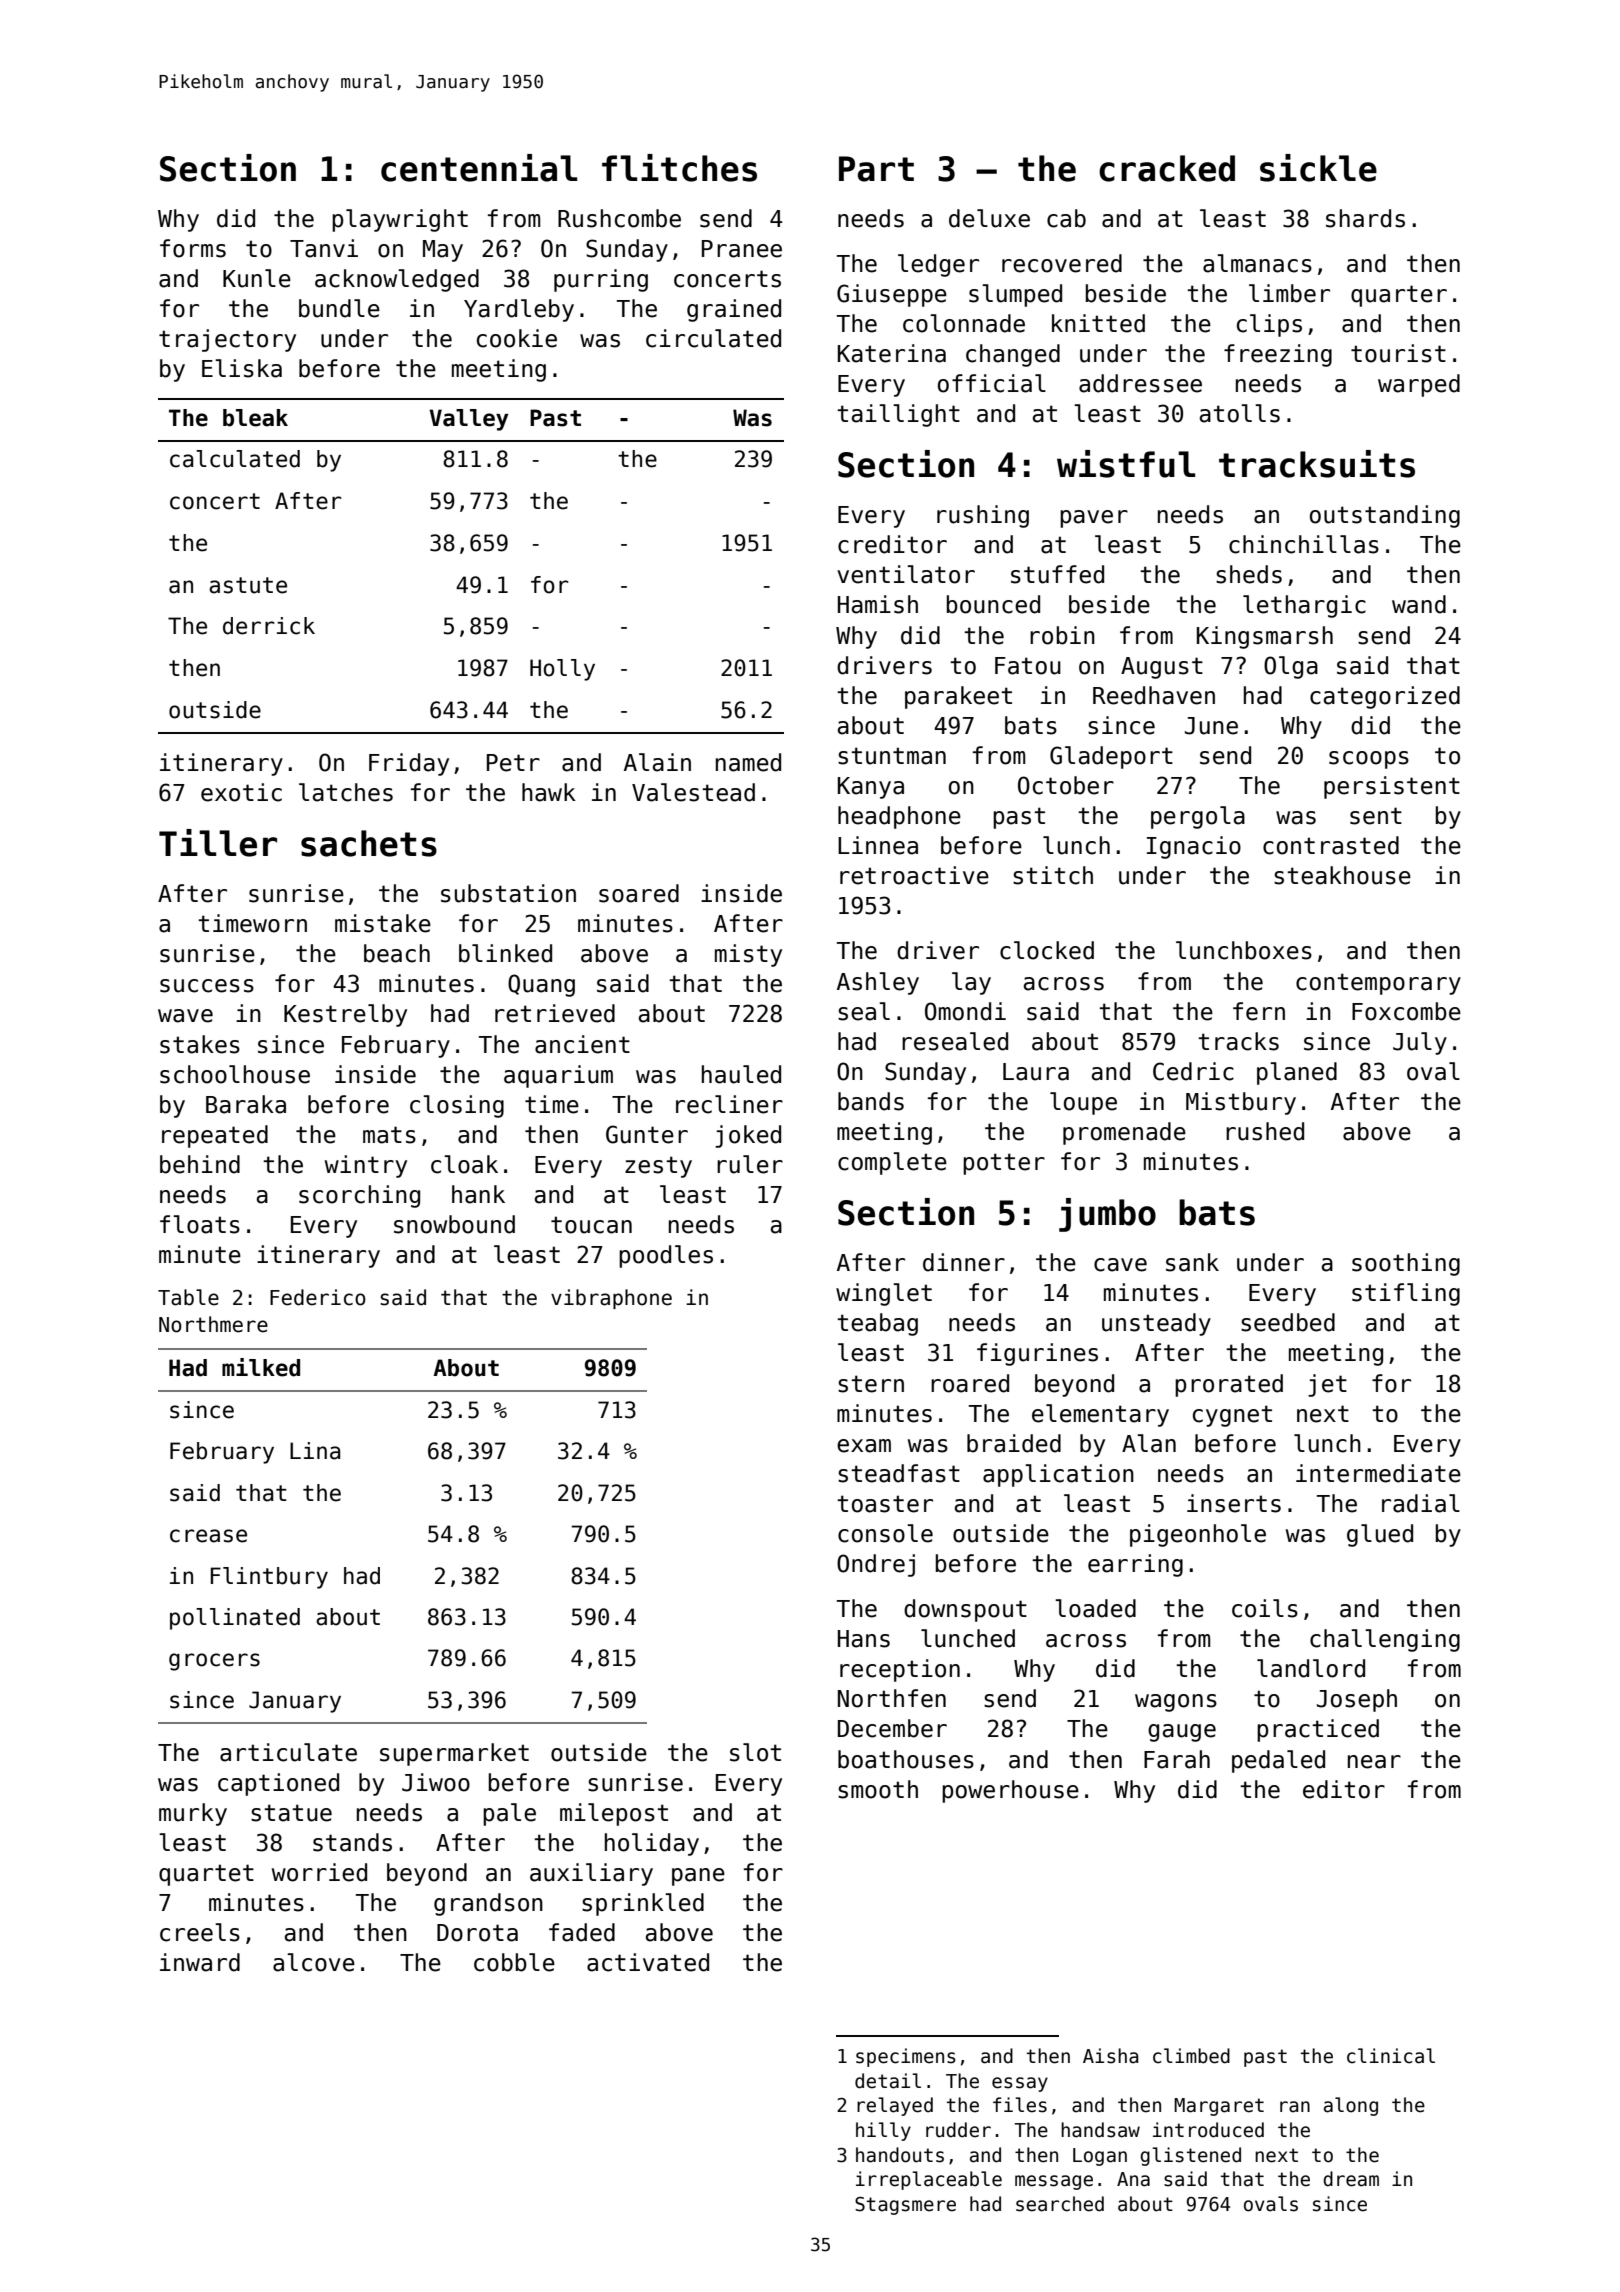 The height and width of the document is (2292, 1620). I want to click on sickle, so click(1318, 168).
